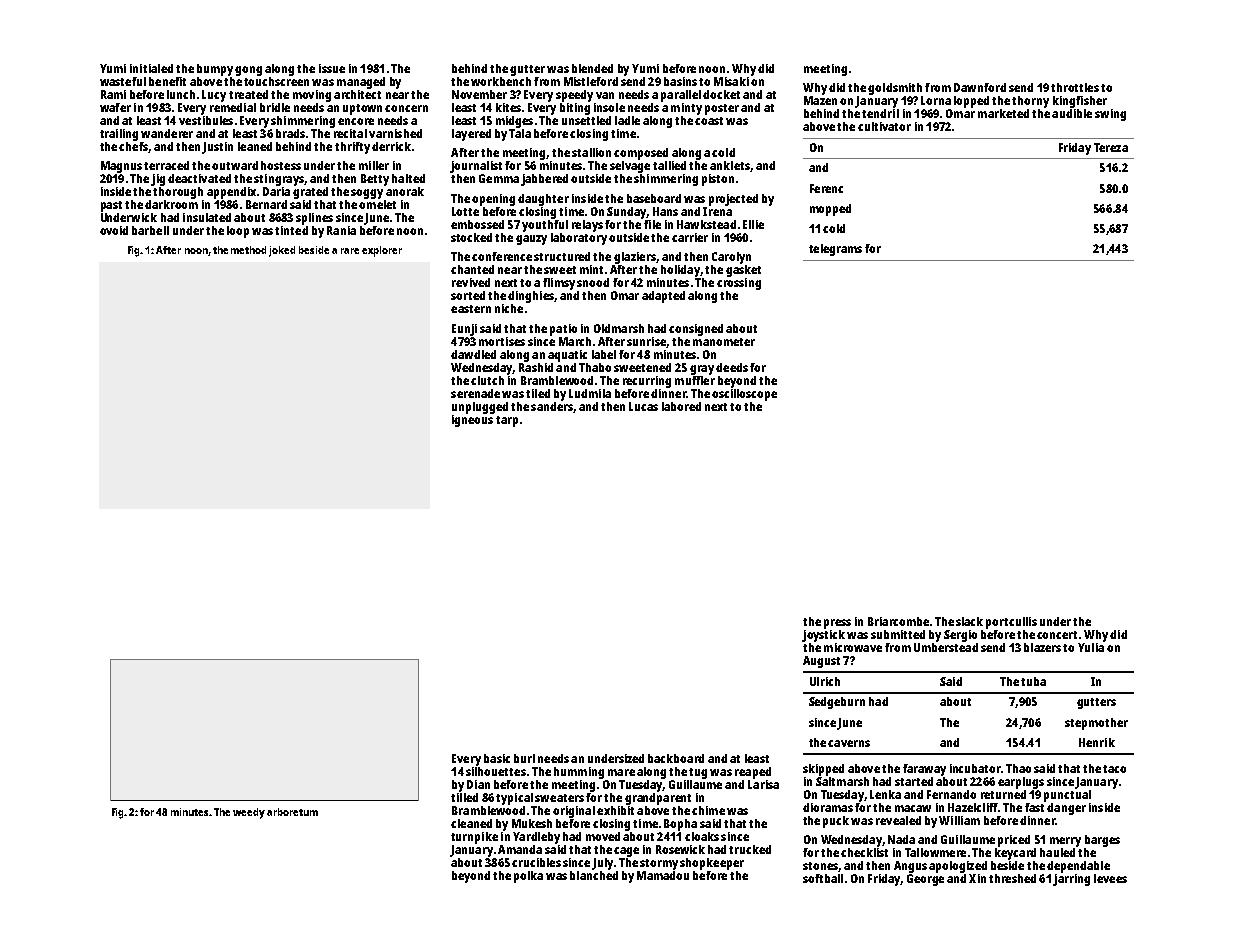 The height and width of the image is (952, 1233). Describe the element at coordinates (332, 68) in the image. I see `issue` at that location.
